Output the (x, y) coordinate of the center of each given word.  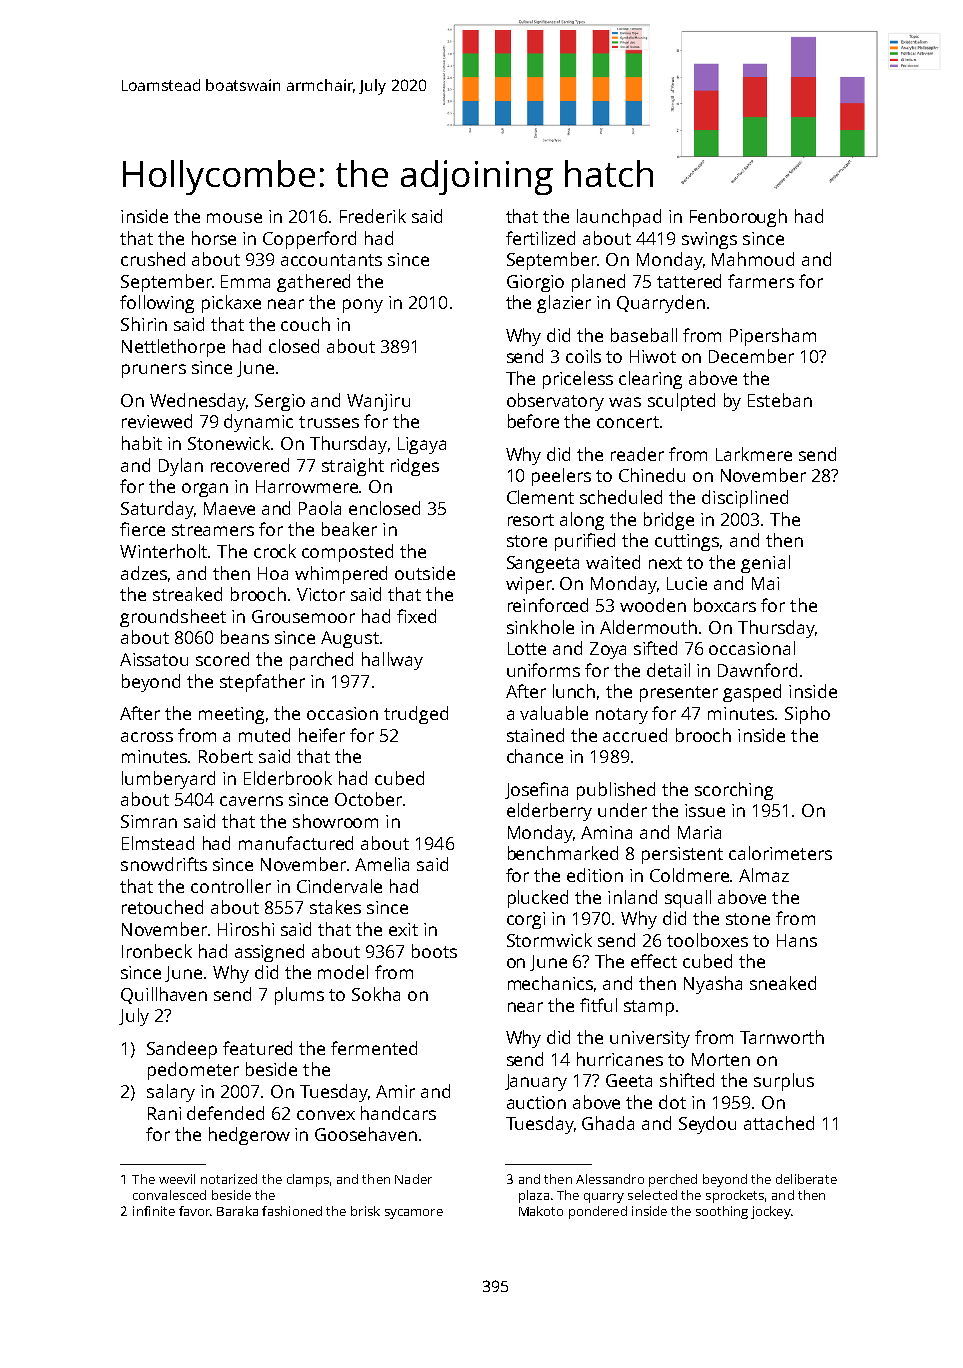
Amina (606, 832)
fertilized (540, 238)
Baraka (237, 1211)
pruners (154, 371)
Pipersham (773, 337)
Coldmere (689, 875)
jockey (770, 1212)
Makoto (541, 1211)
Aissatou (154, 659)
